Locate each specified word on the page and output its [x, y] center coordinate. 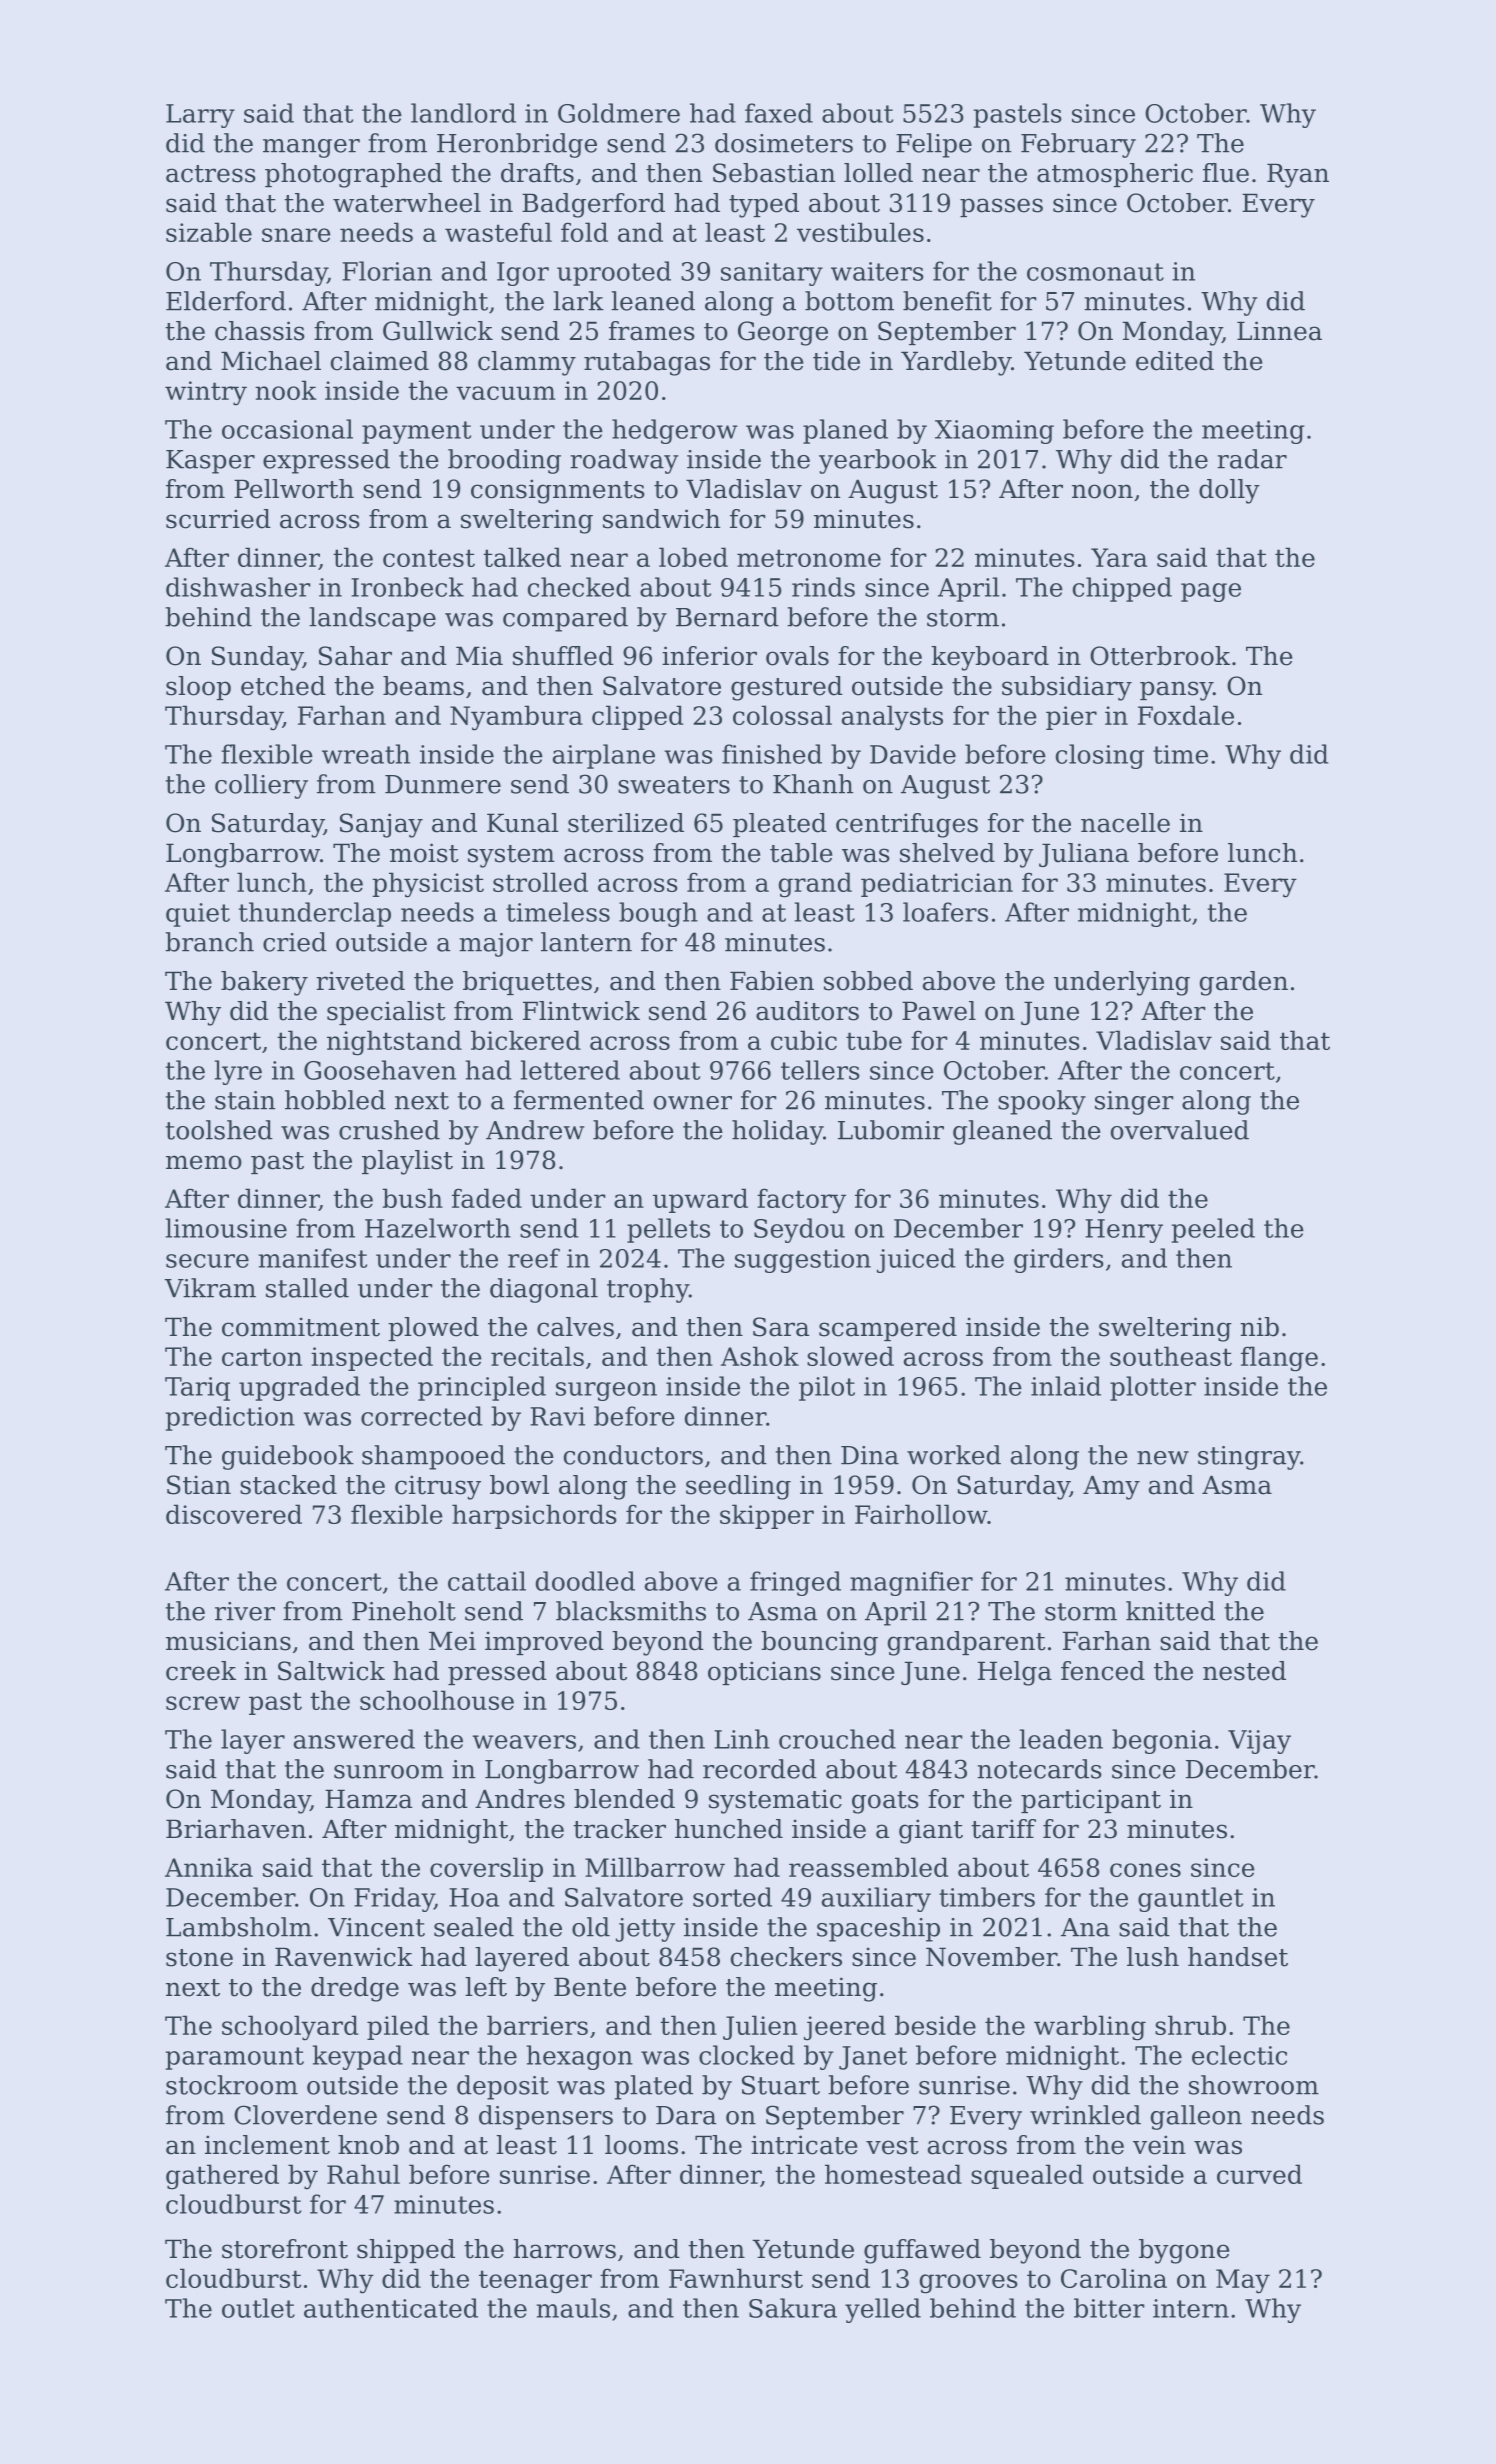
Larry [200, 116]
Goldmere [619, 113]
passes [1001, 207]
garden [1244, 983]
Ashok [760, 1356]
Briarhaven [236, 1829]
